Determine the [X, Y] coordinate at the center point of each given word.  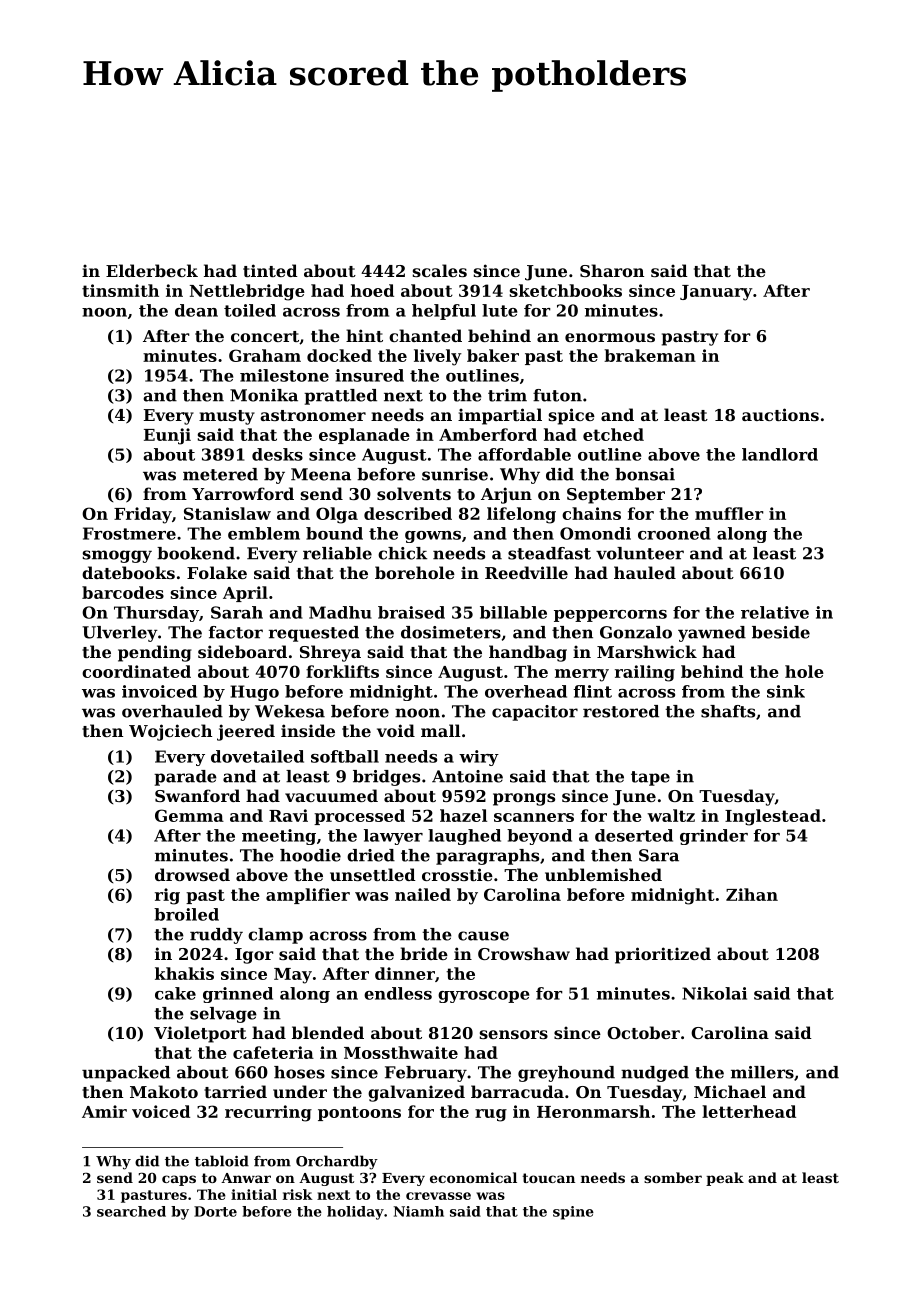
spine [573, 1213]
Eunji [167, 436]
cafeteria [273, 1052]
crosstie [457, 874]
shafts [728, 711]
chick [402, 553]
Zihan [752, 894]
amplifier [308, 896]
